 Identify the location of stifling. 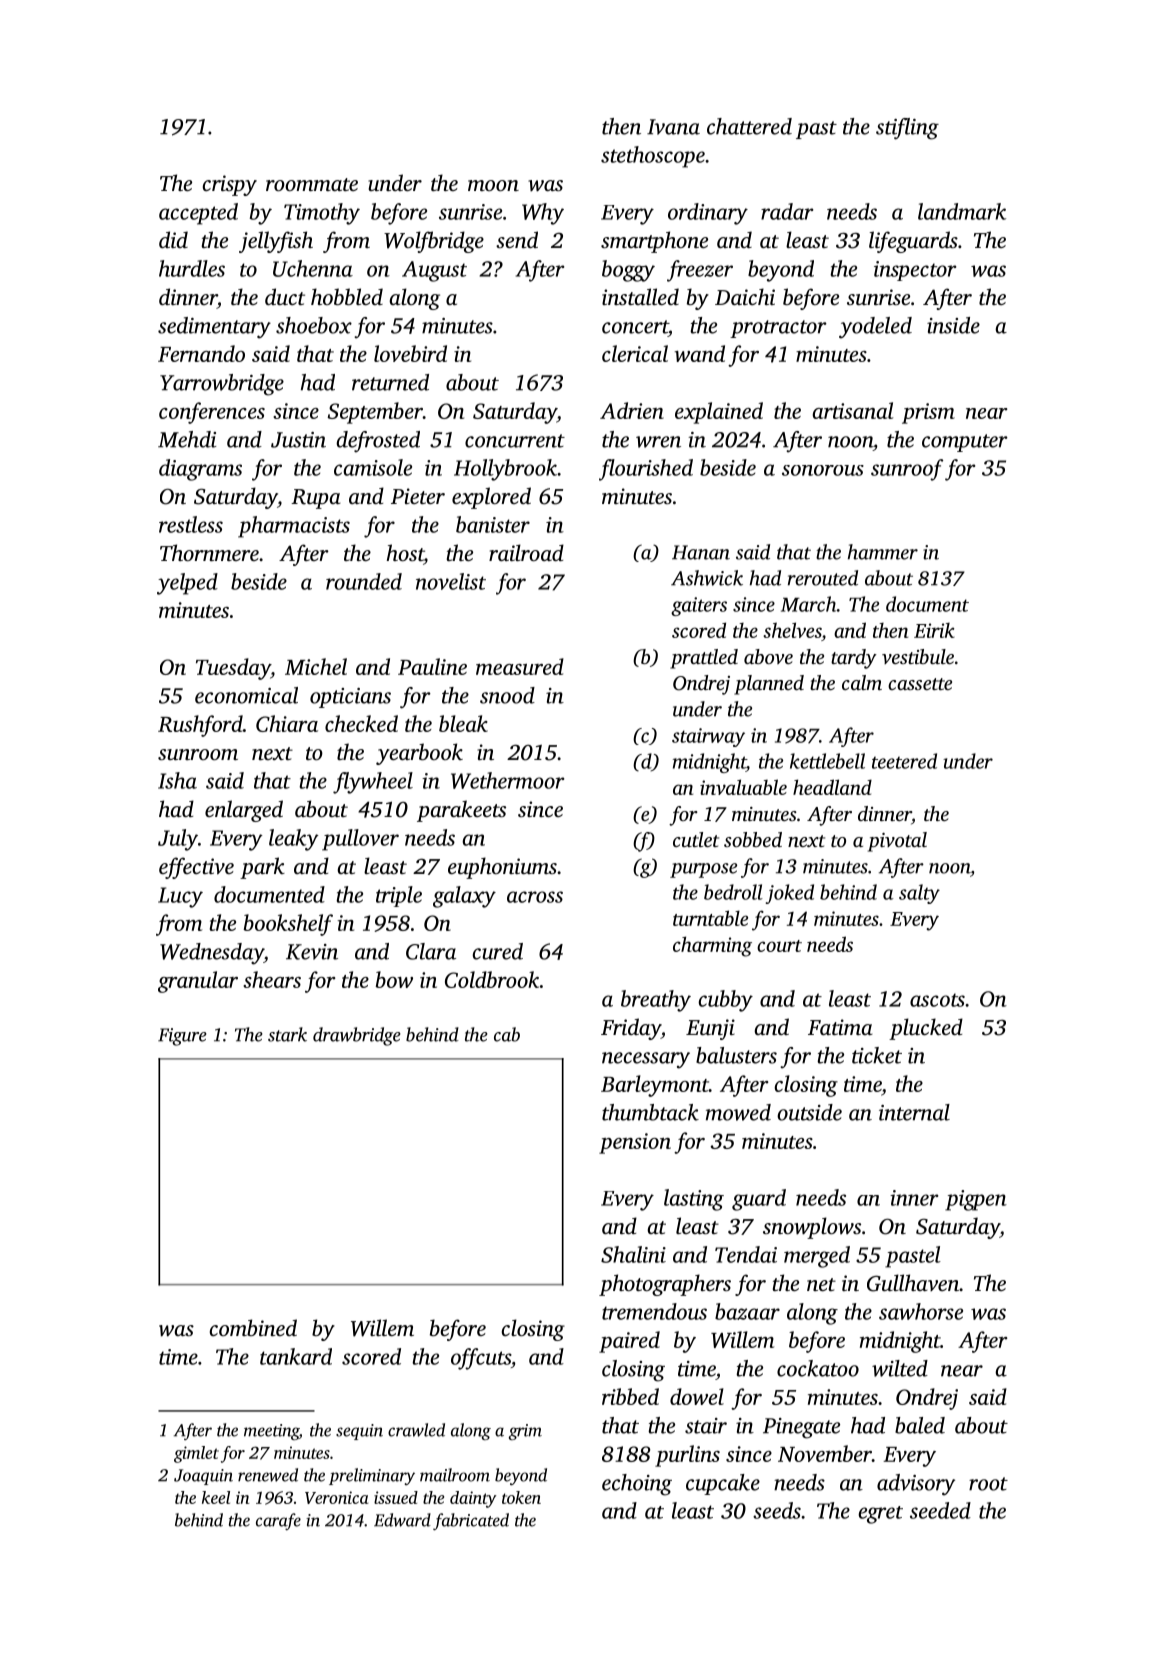
(907, 129).
